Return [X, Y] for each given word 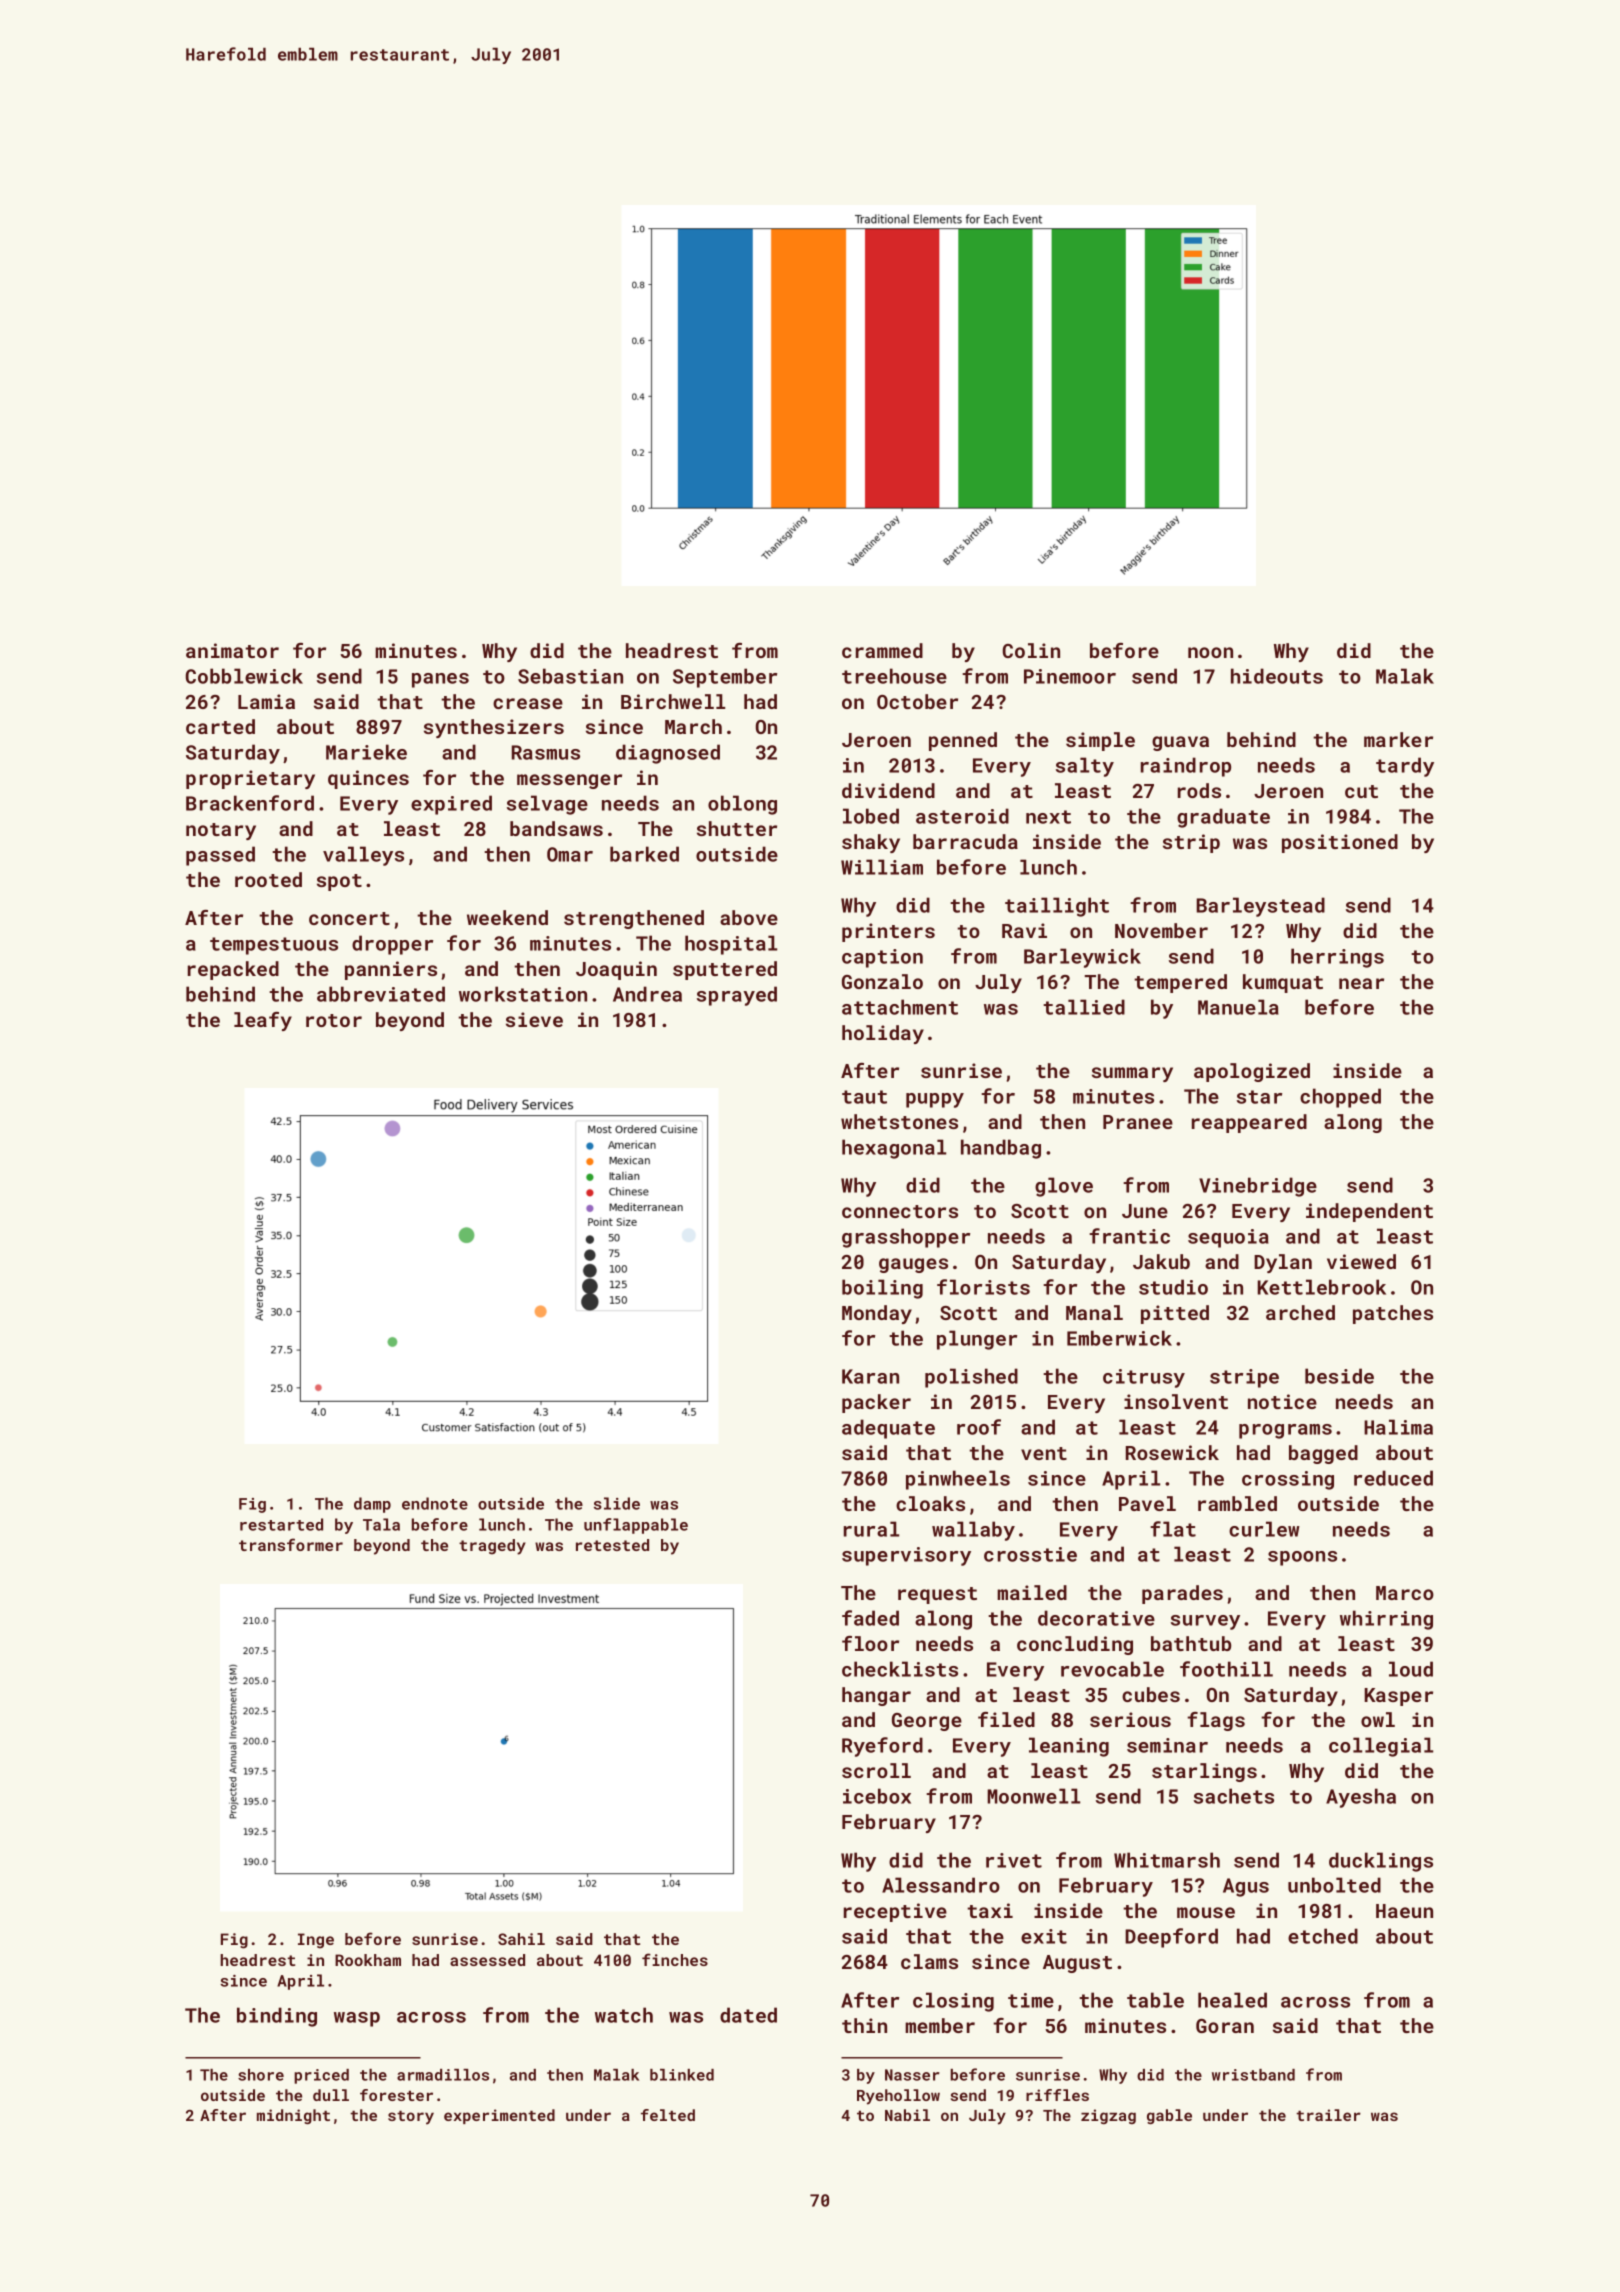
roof [979, 1427]
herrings [1337, 958]
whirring [1386, 1620]
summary [1132, 1074]
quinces [368, 779]
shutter [737, 828]
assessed [487, 1960]
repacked [233, 970]
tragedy [492, 1547]
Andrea [647, 994]
